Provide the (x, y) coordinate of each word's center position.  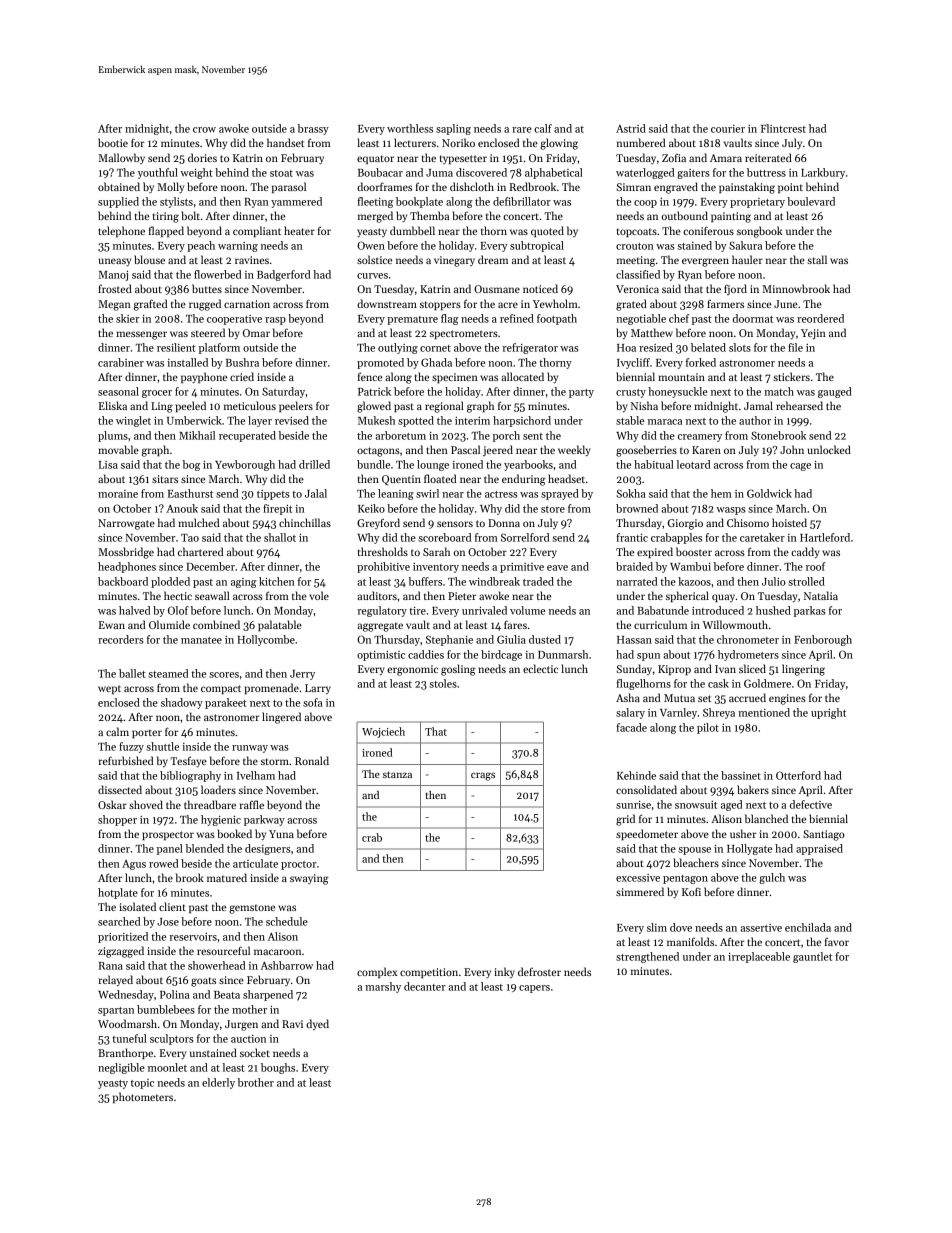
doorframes (384, 186)
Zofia (674, 157)
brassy (313, 129)
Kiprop (674, 670)
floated (440, 478)
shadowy (182, 703)
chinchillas (305, 522)
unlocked (829, 449)
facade (631, 727)
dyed (317, 1024)
